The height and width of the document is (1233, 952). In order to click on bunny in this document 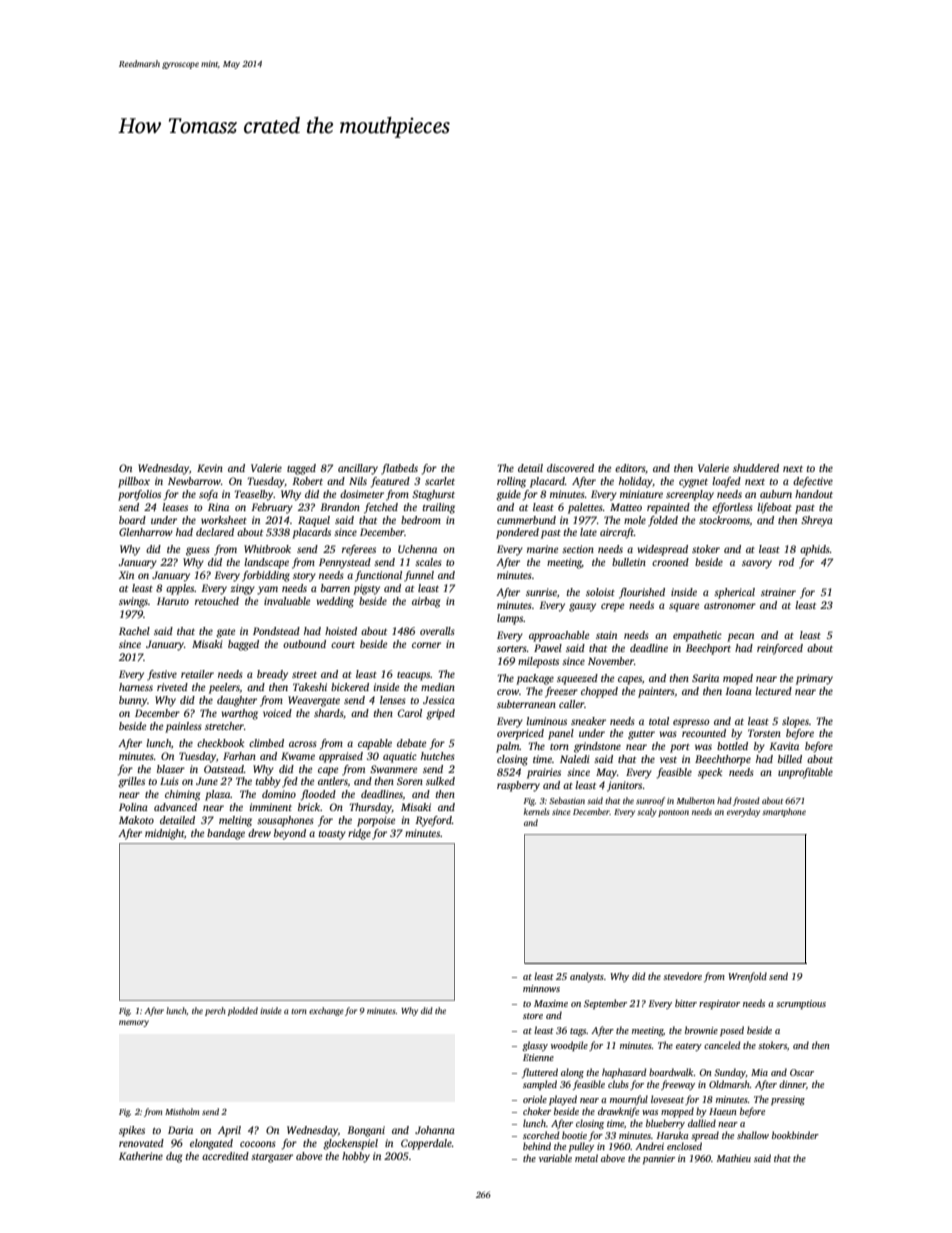, I will do `click(133, 701)`.
